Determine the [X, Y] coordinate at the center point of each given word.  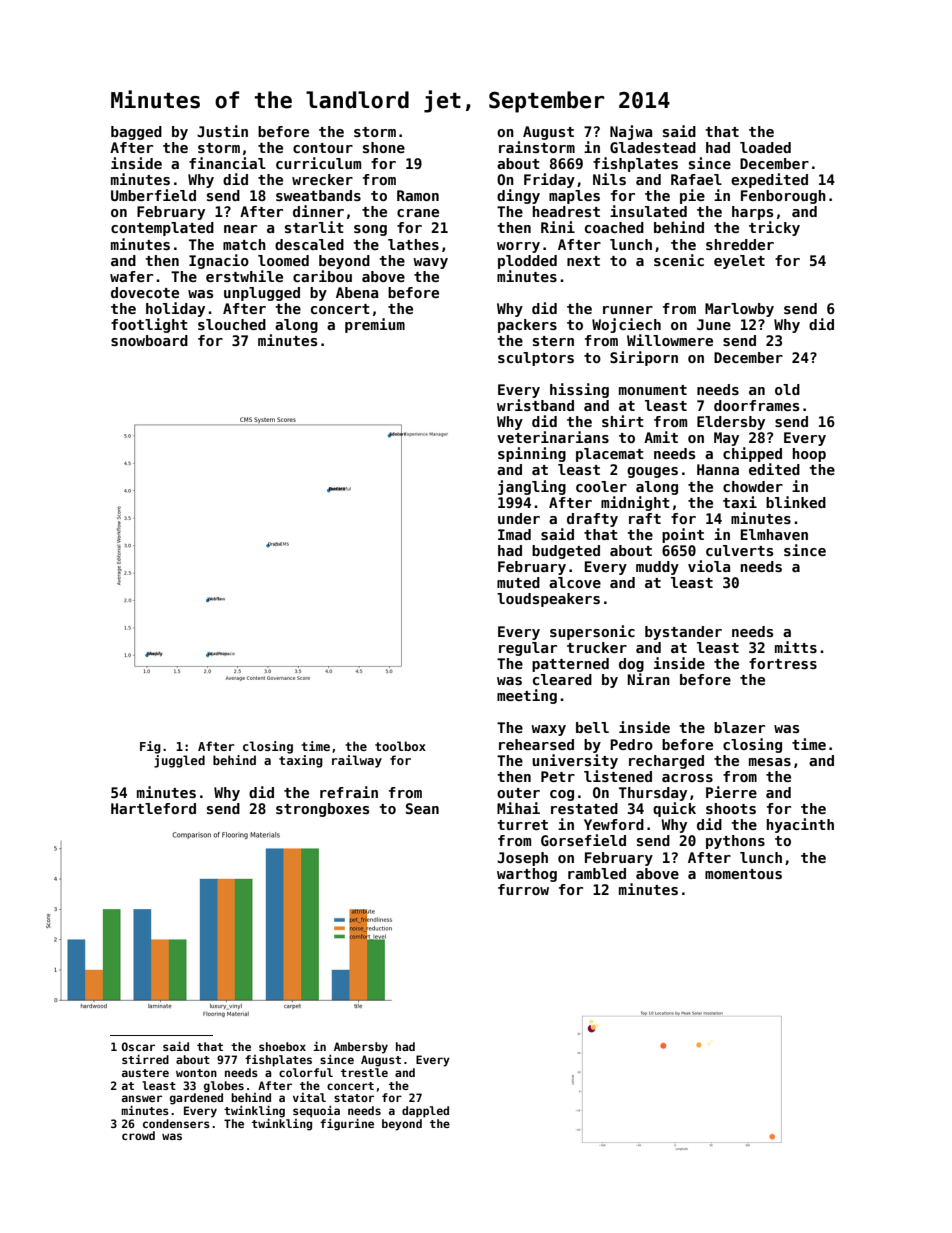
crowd [138, 1135]
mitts [796, 647]
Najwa [631, 132]
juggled [179, 761]
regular [528, 649]
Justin [222, 131]
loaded [765, 147]
